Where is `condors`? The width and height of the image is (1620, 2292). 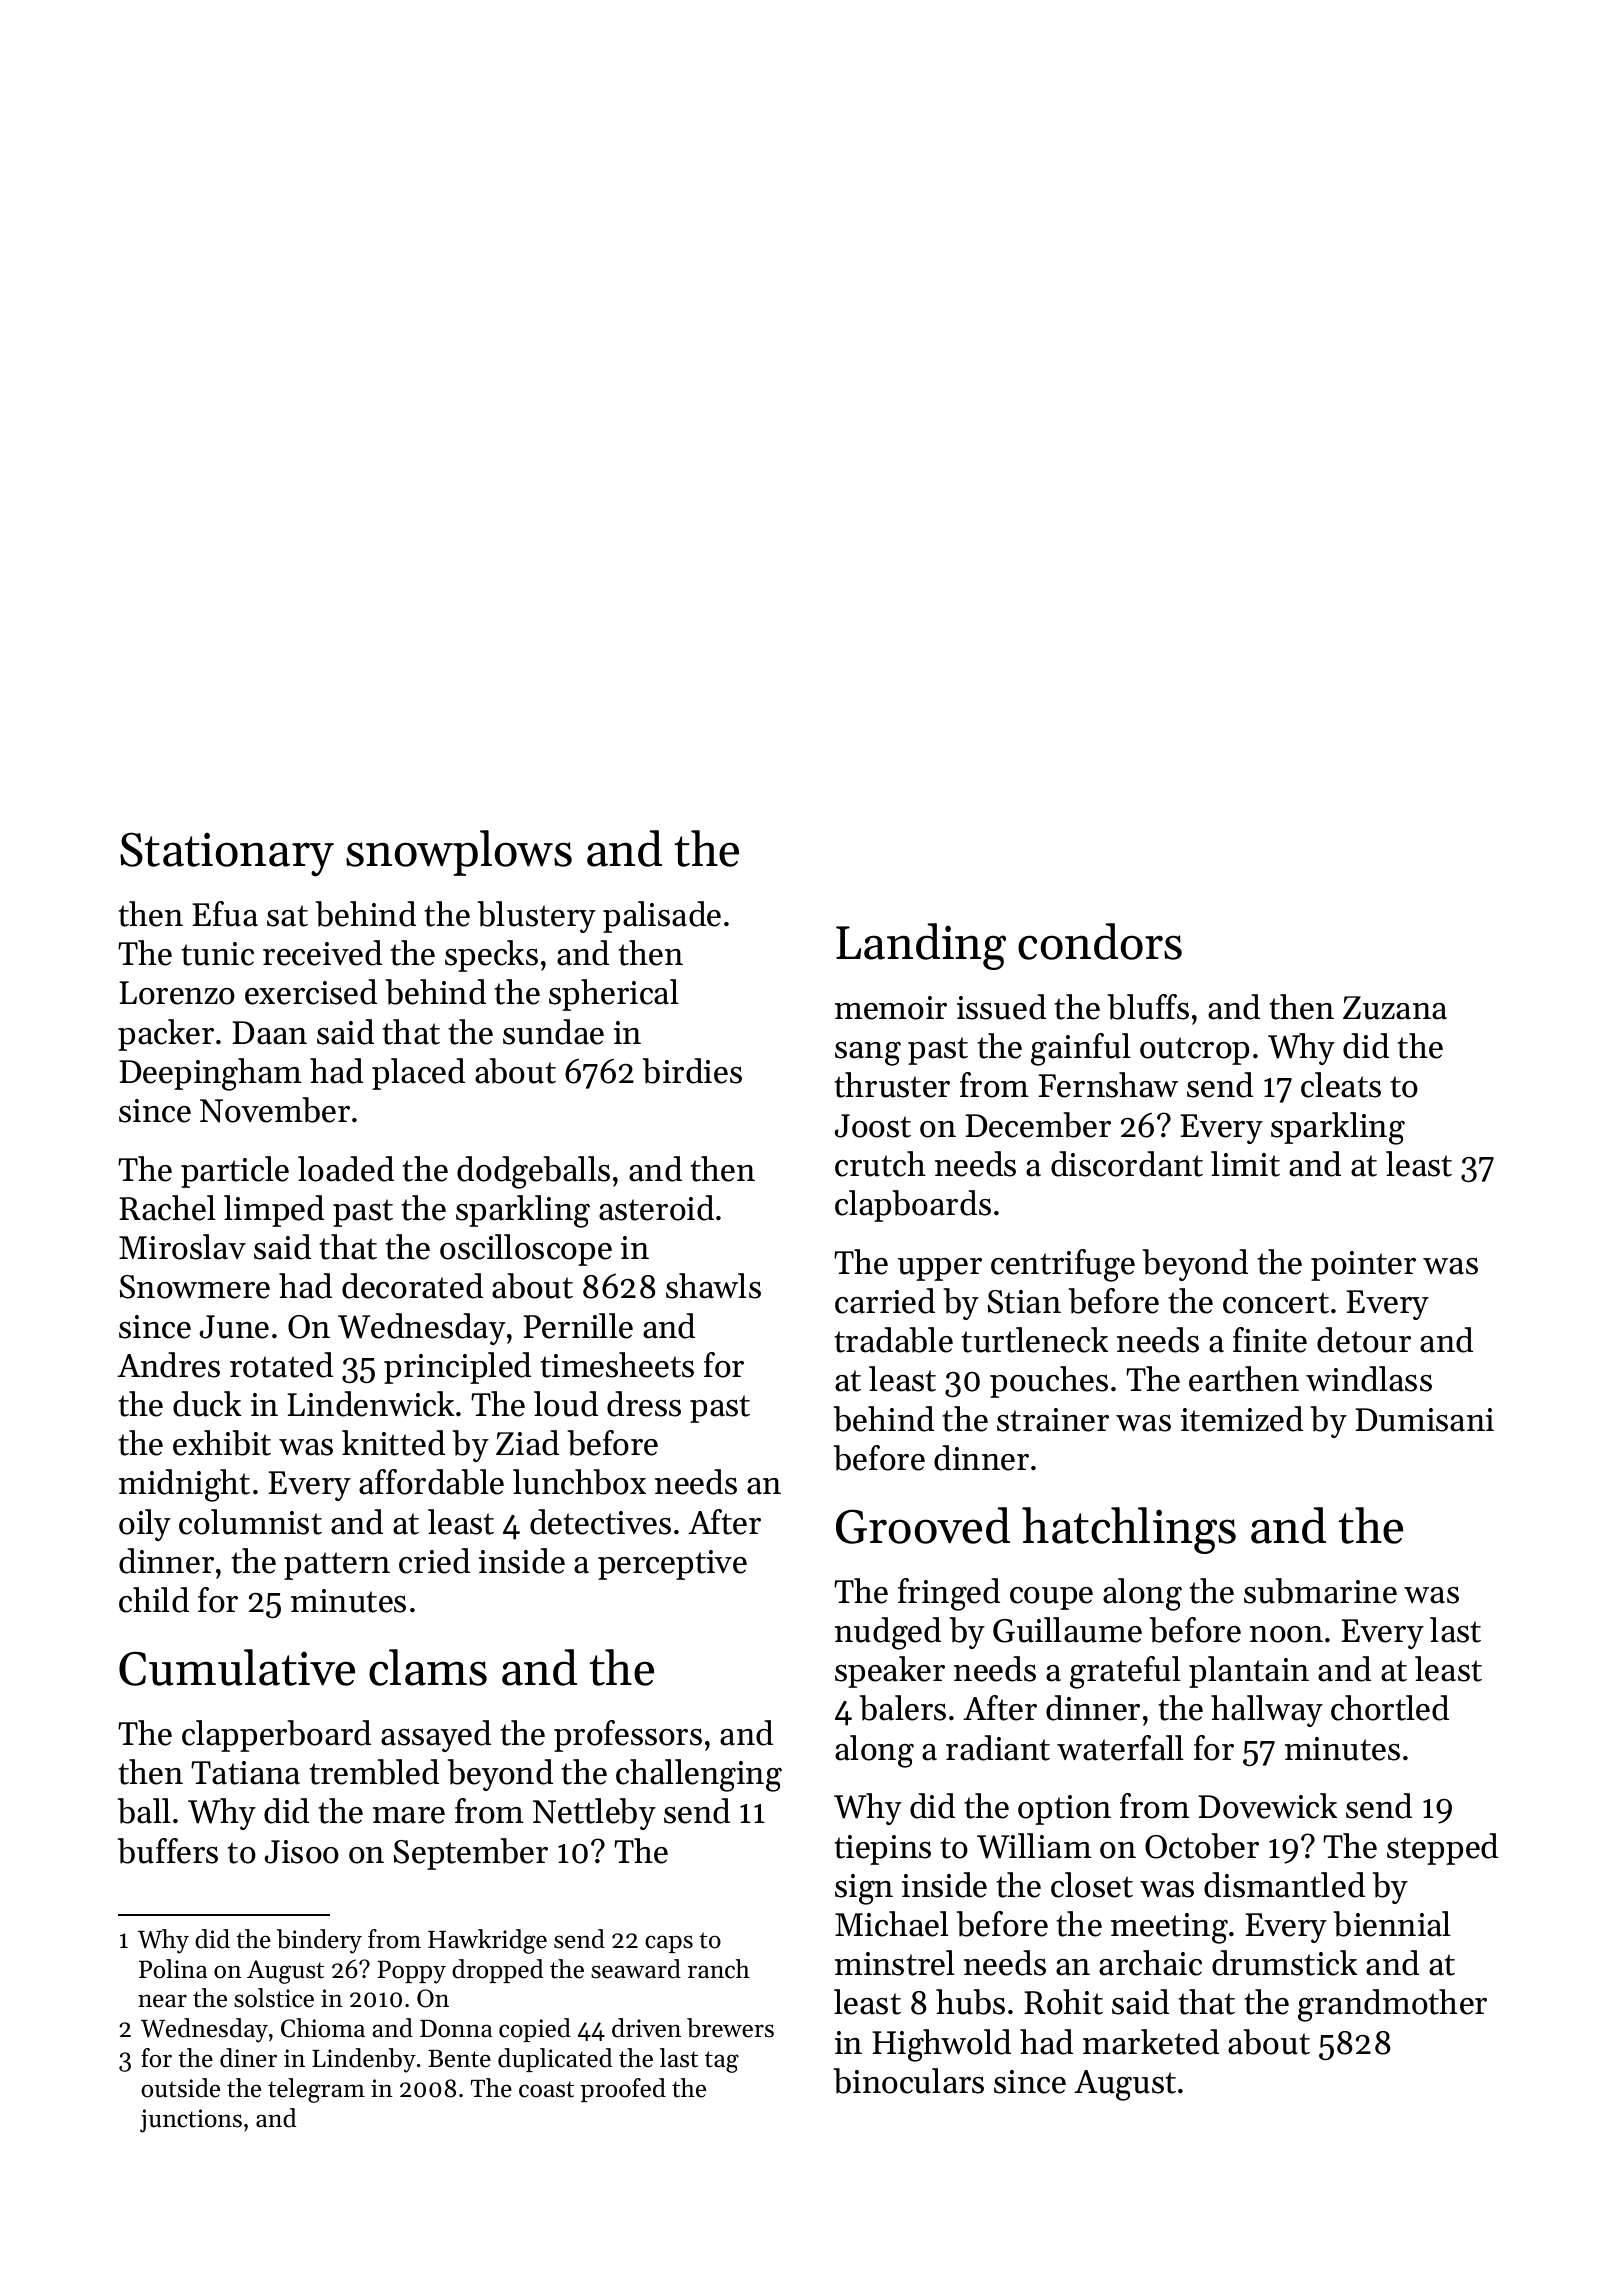 condors is located at coordinates (1100, 941).
